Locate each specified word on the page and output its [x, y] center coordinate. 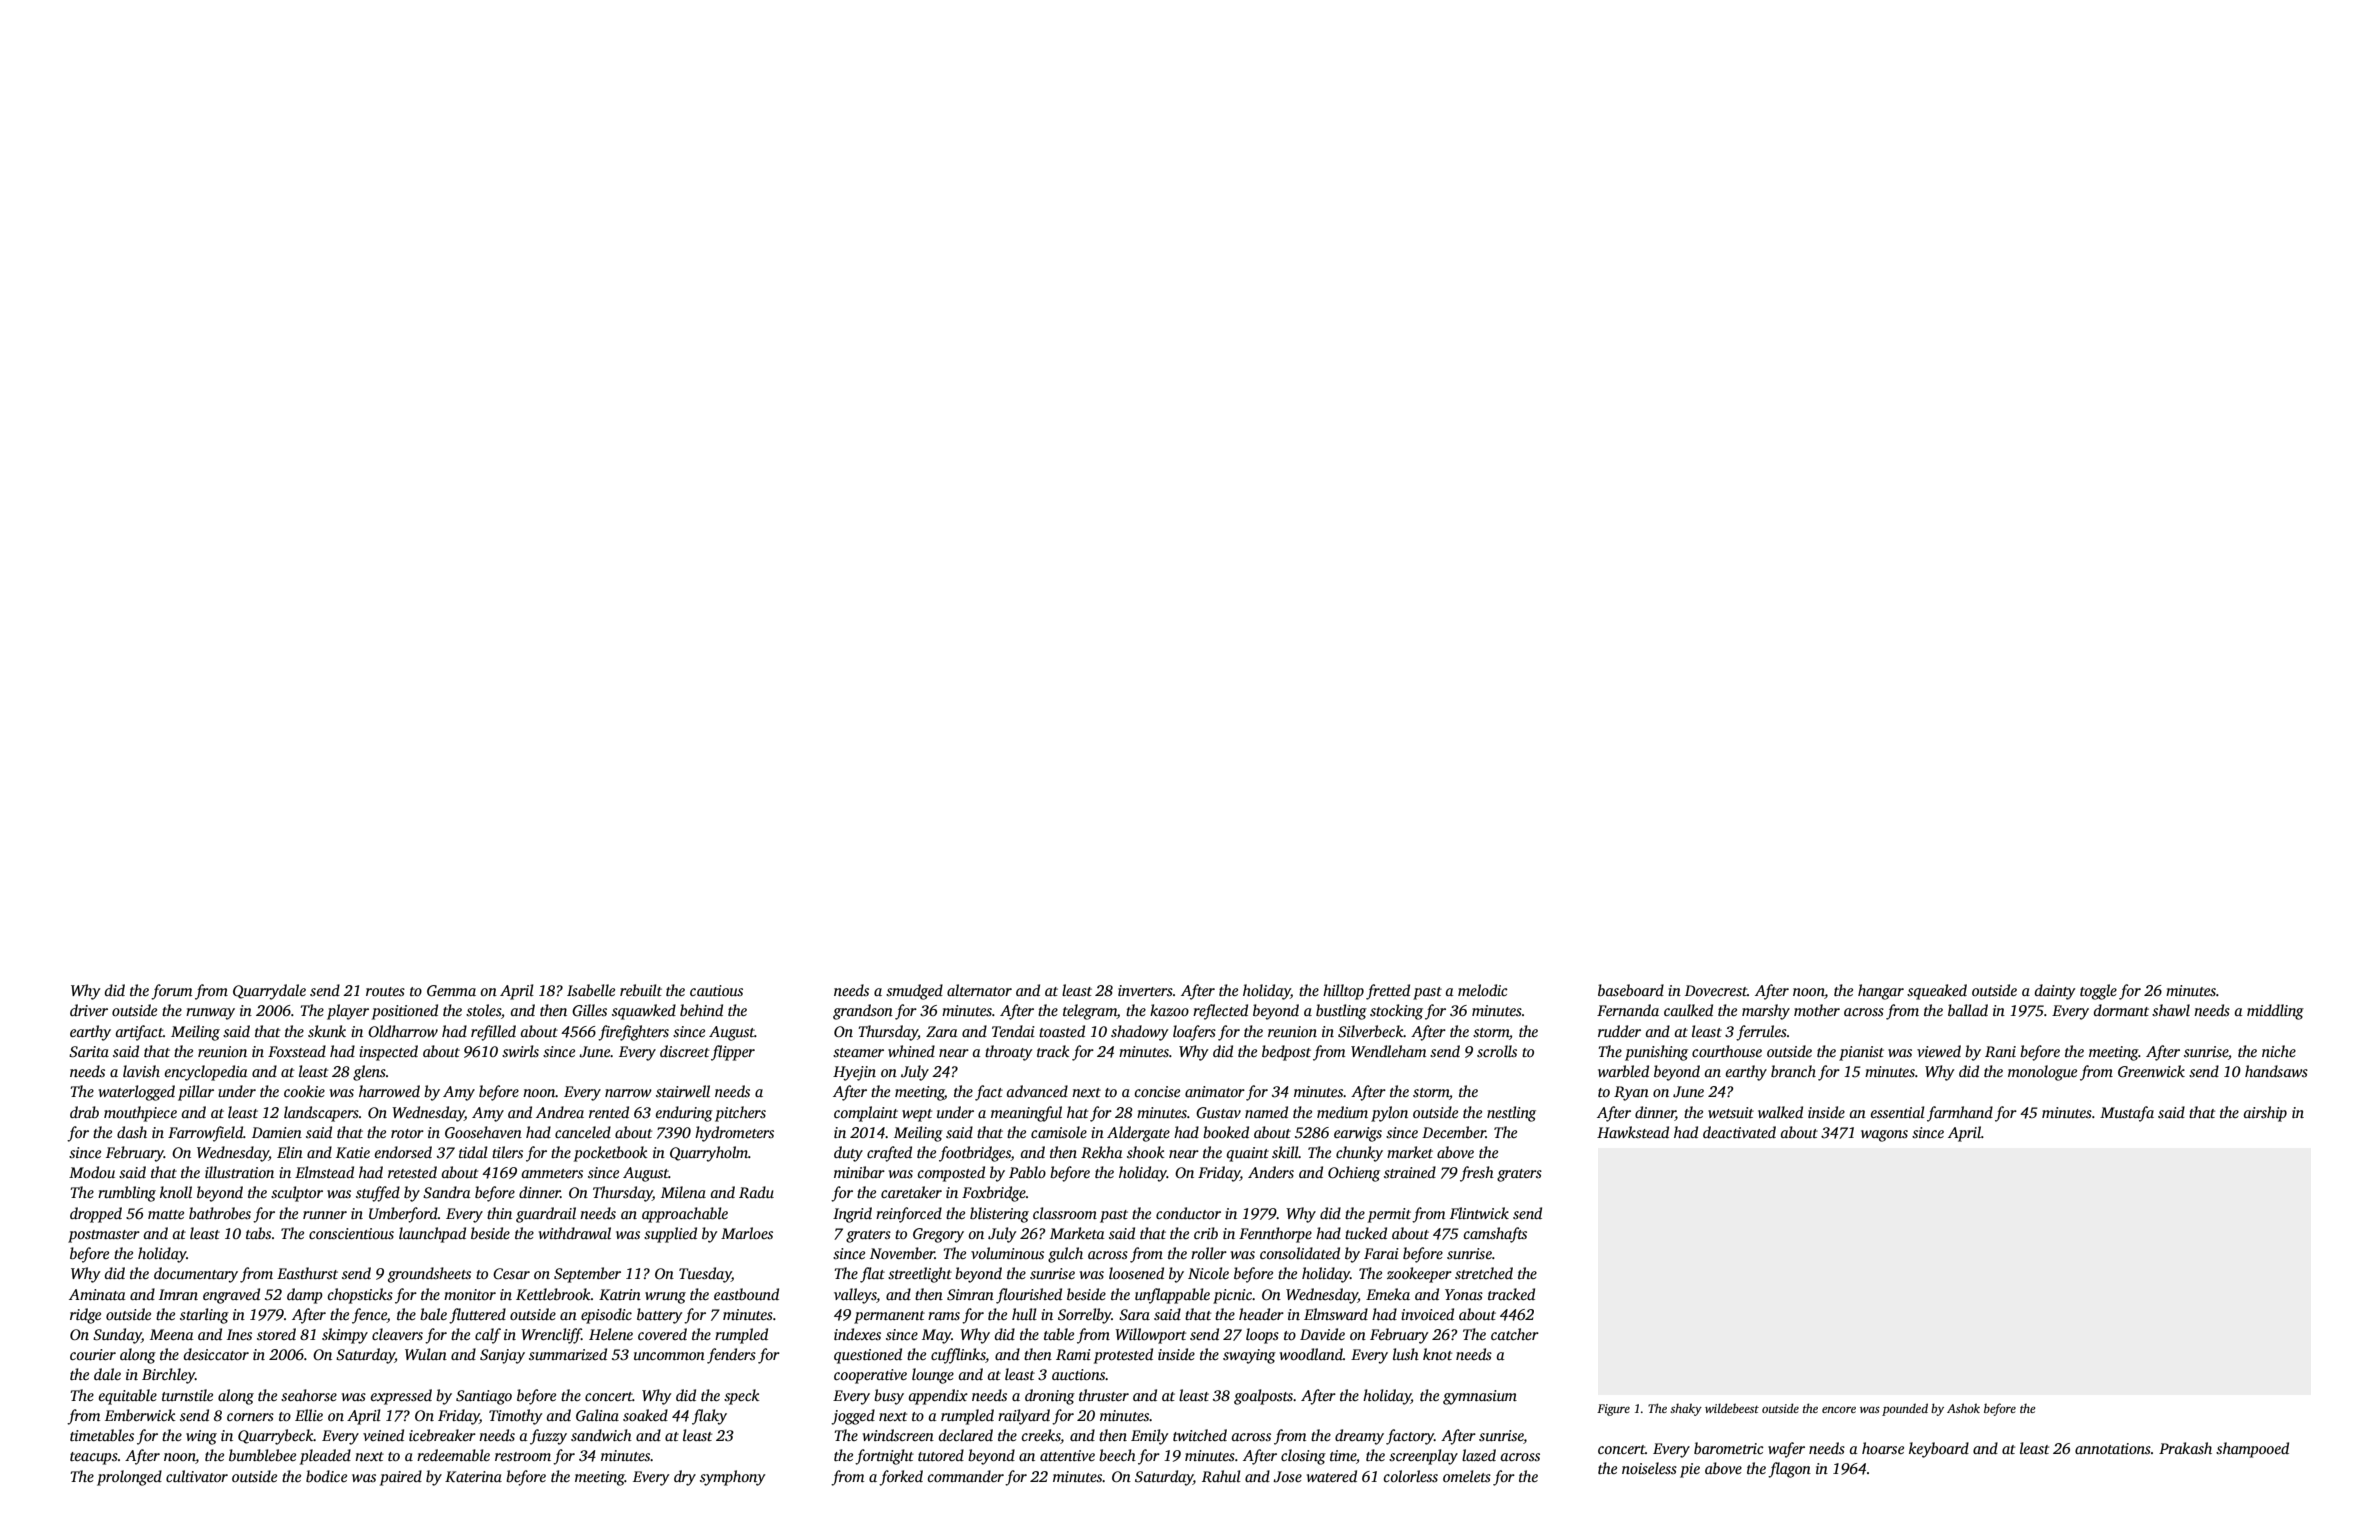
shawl [2171, 1010]
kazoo [1169, 1010]
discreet [684, 1051]
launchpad [432, 1235]
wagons [1884, 1136]
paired [401, 1478]
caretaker [911, 1192]
